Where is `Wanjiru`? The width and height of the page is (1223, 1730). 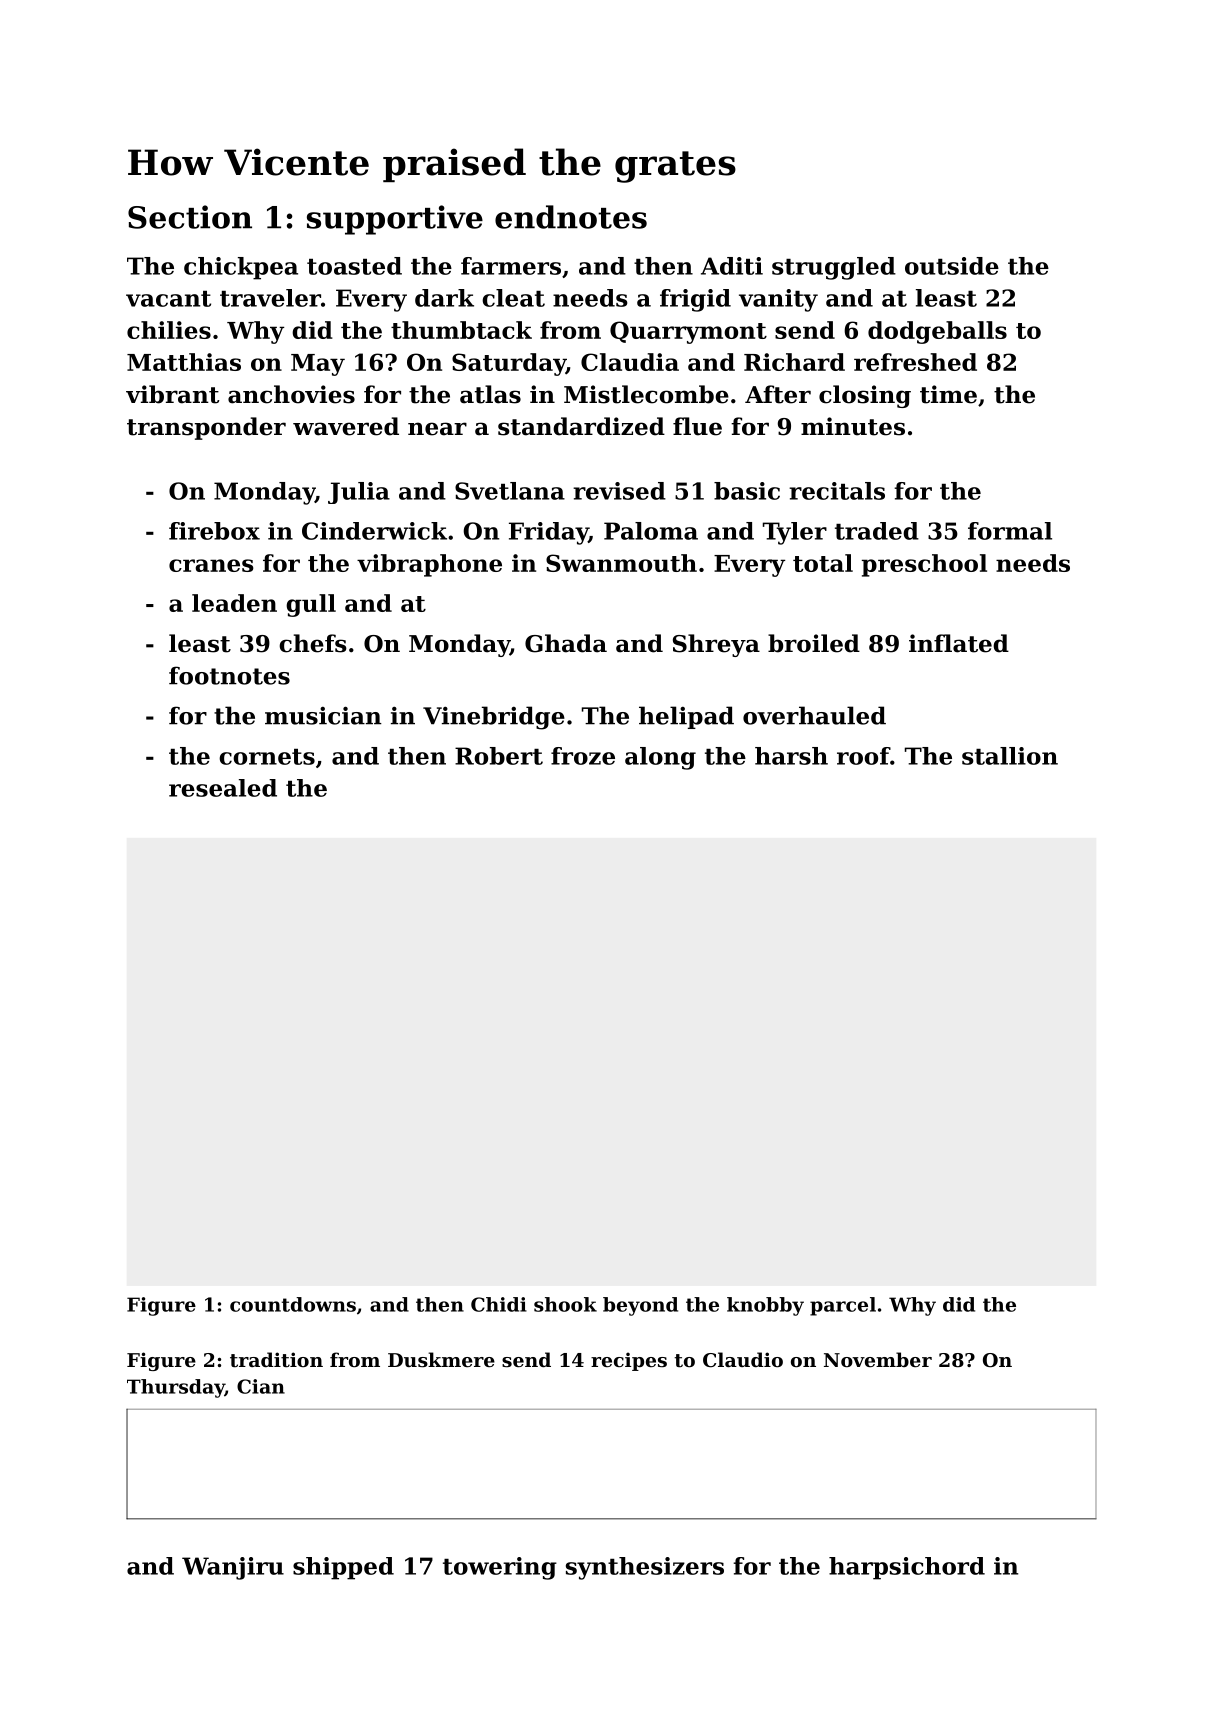
Wanjiru is located at coordinates (233, 1568).
